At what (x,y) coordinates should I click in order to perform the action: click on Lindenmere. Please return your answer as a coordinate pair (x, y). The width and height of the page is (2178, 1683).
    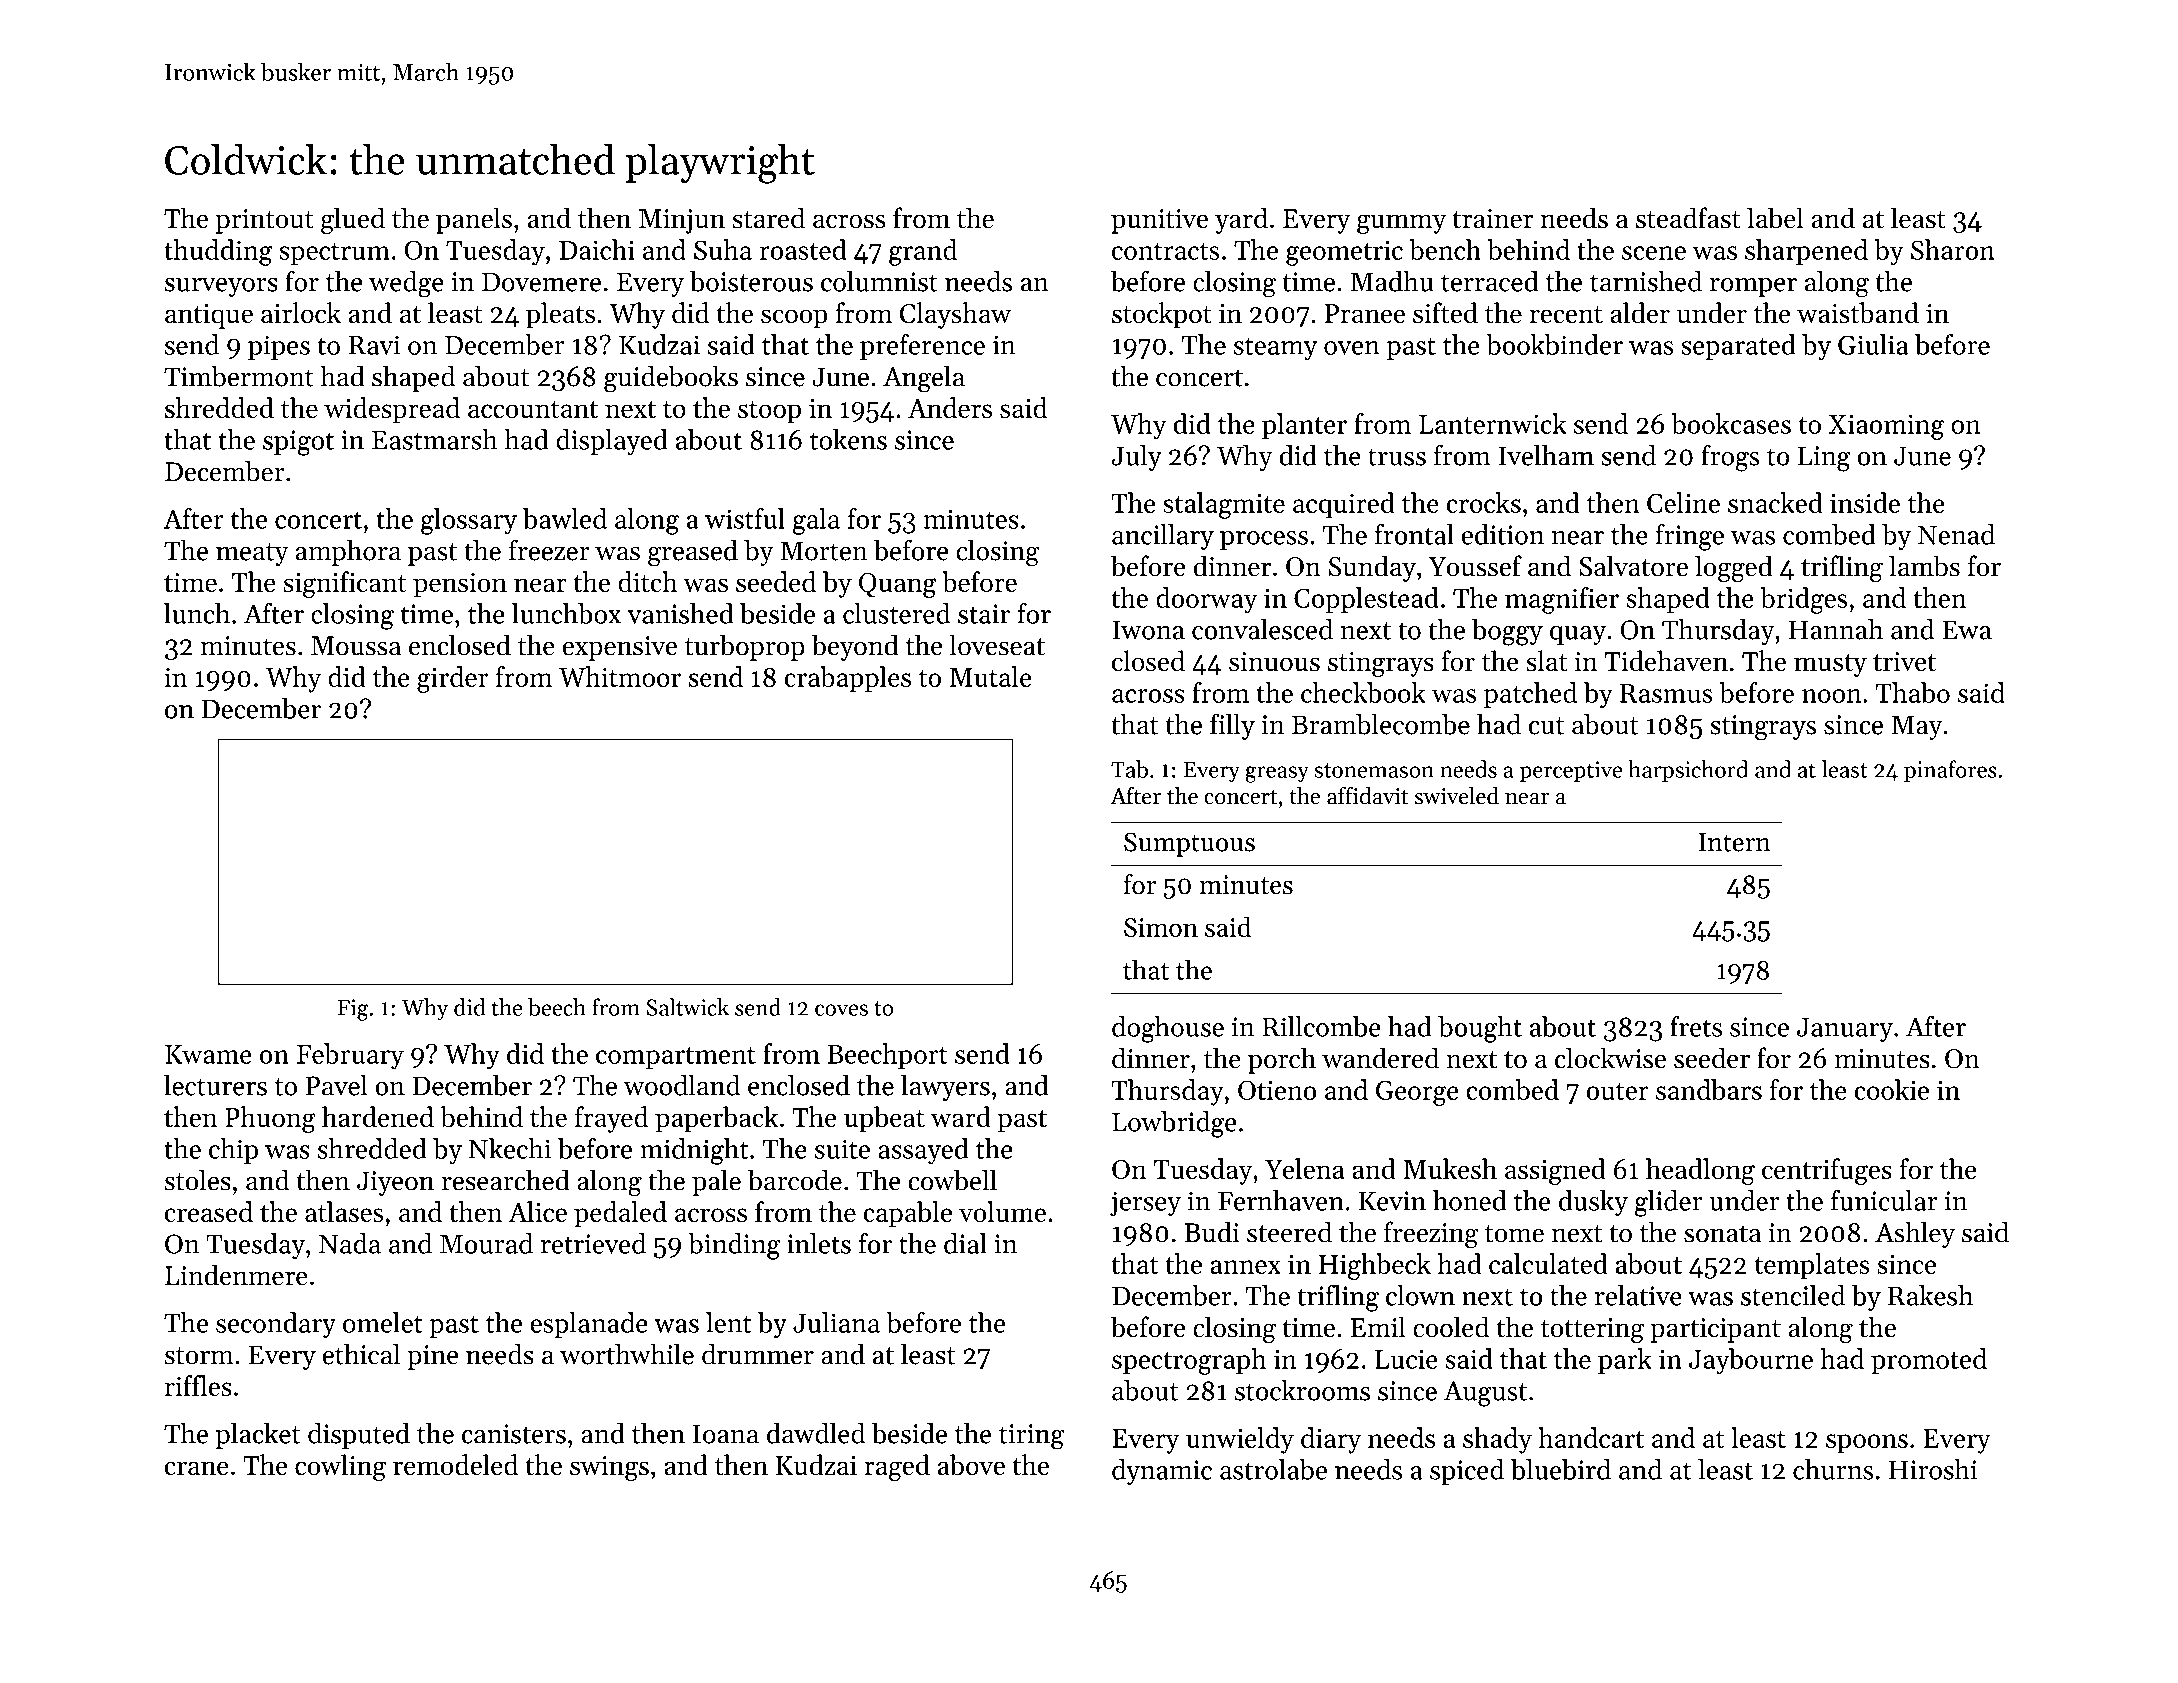
    Looking at the image, I should click on (236, 1275).
